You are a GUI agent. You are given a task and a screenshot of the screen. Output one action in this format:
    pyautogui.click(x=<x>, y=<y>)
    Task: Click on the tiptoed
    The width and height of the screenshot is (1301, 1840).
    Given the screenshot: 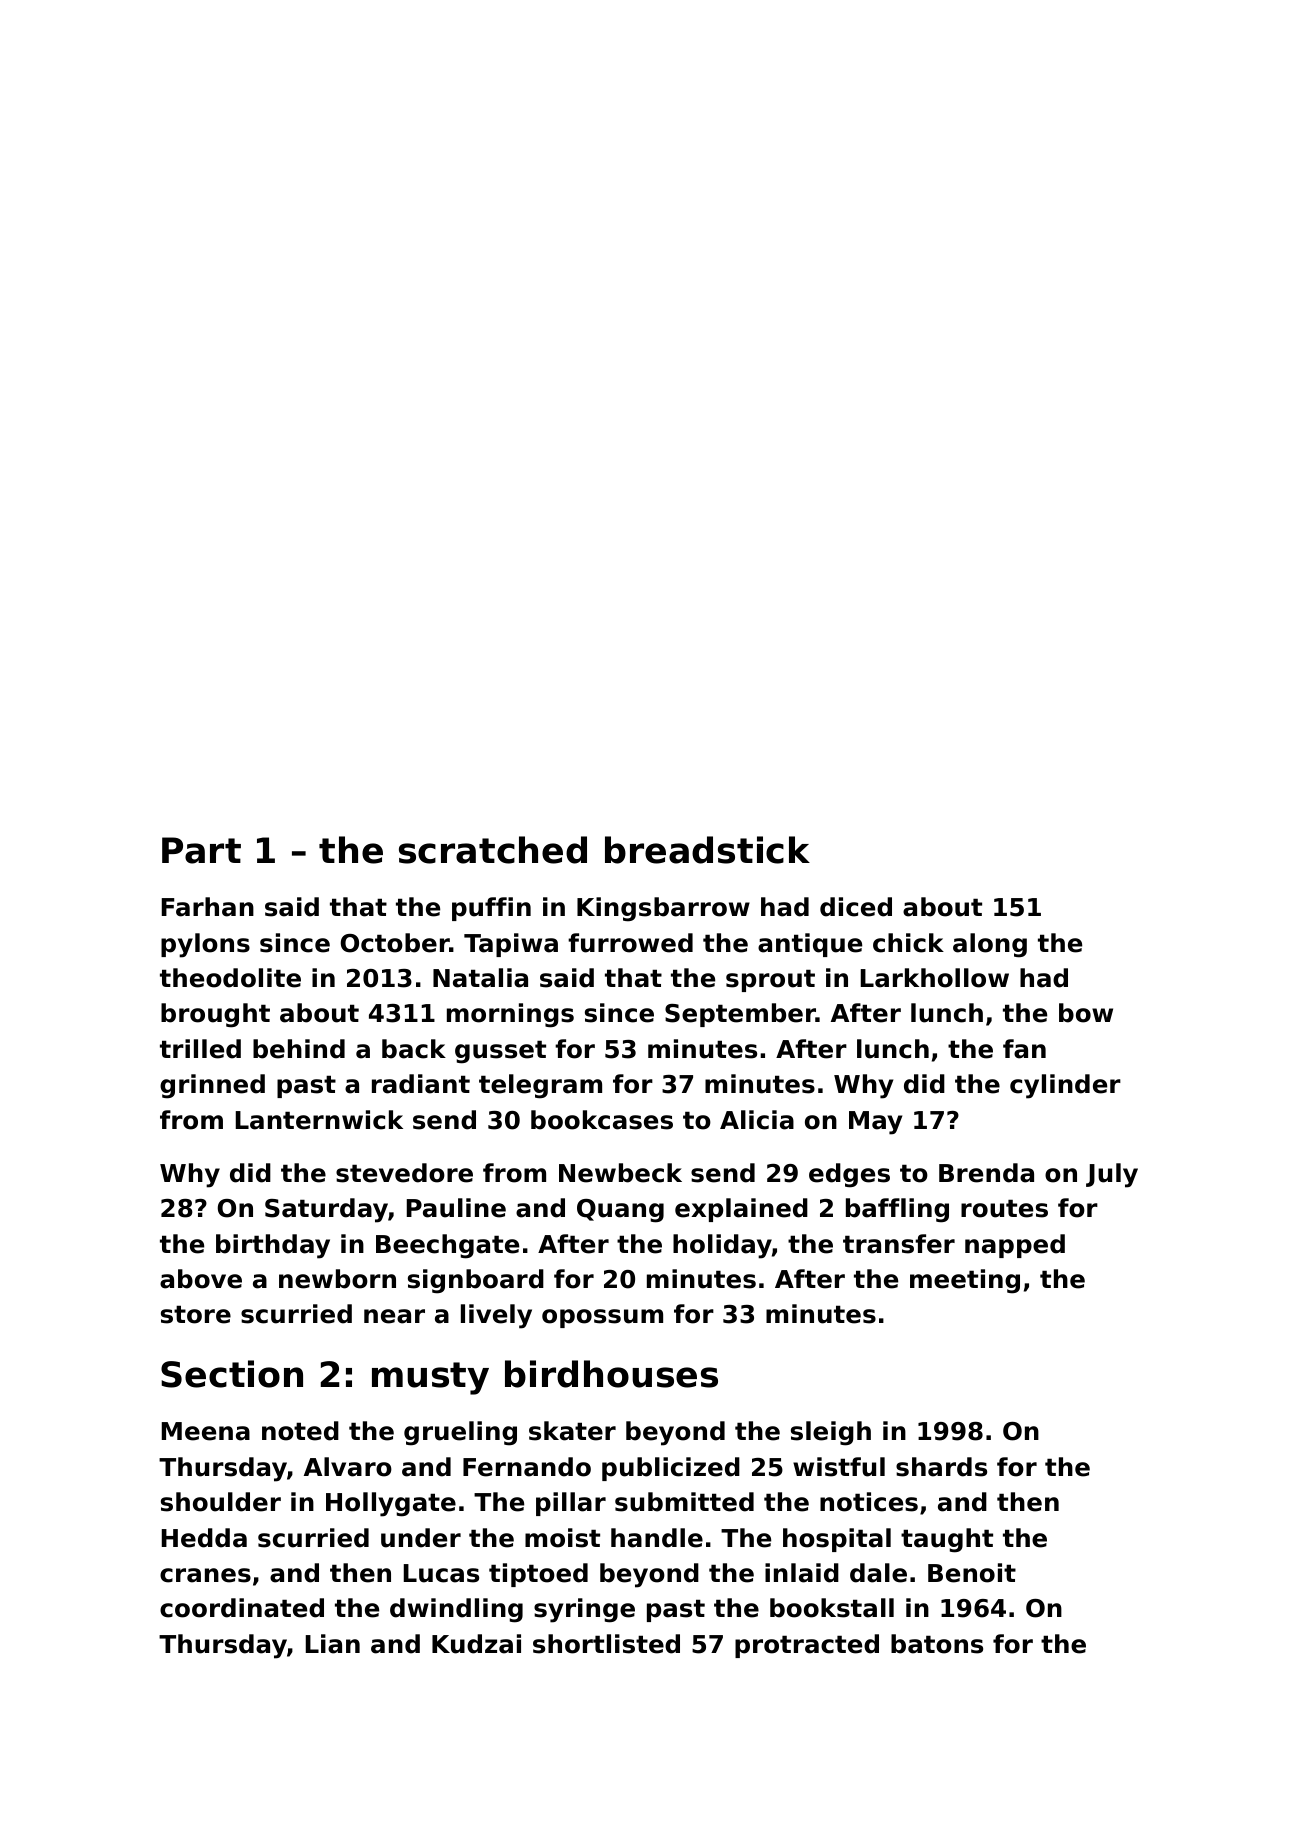 What is the action you would take?
    pyautogui.click(x=538, y=1575)
